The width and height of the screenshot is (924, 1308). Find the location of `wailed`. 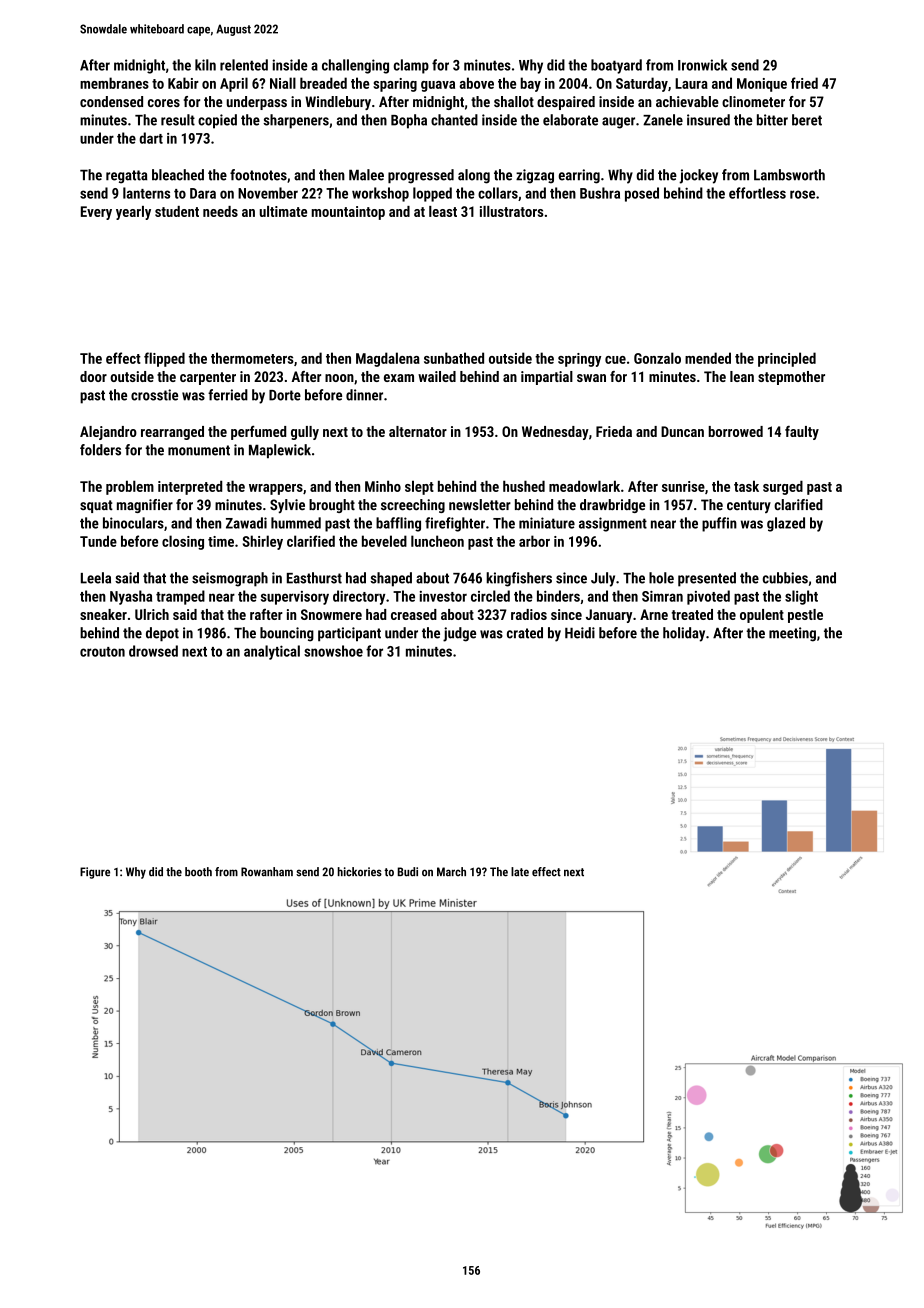

wailed is located at coordinates (437, 376).
